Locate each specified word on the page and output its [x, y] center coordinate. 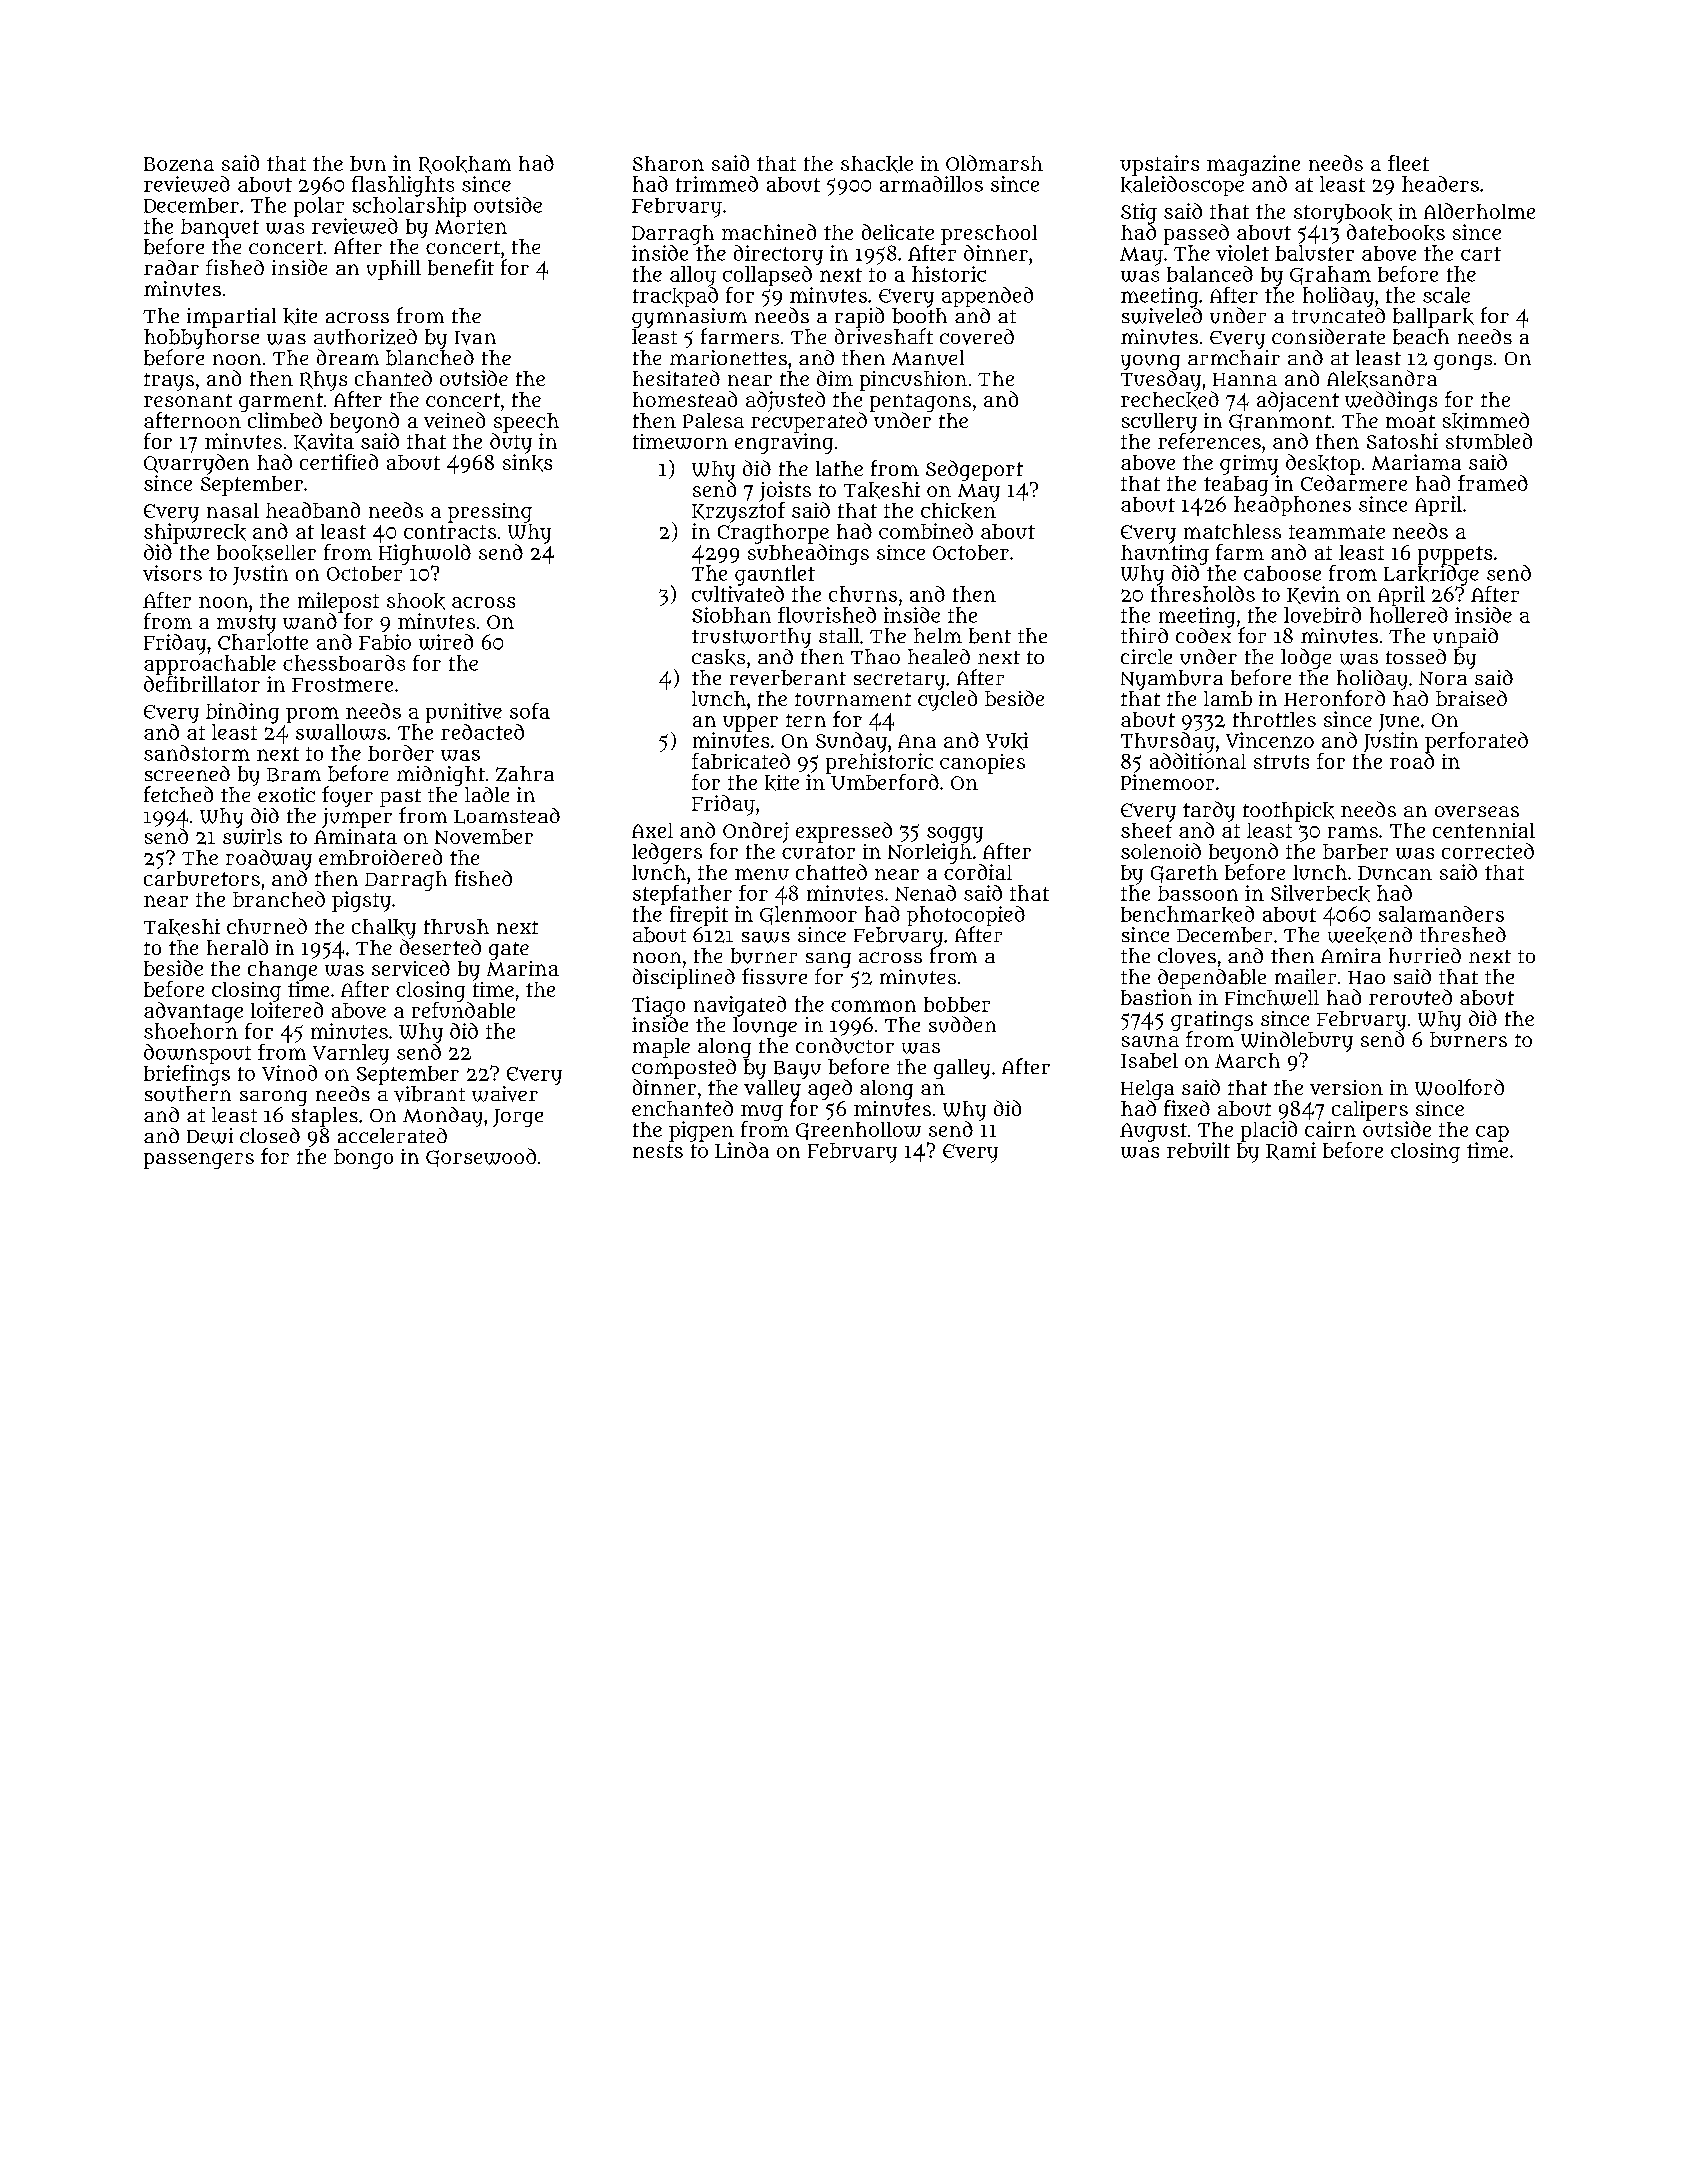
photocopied [966, 916]
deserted [440, 947]
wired [446, 642]
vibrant [429, 1094]
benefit [461, 267]
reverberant [788, 678]
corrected [1488, 851]
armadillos [931, 184]
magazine [1253, 165]
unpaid [1465, 638]
